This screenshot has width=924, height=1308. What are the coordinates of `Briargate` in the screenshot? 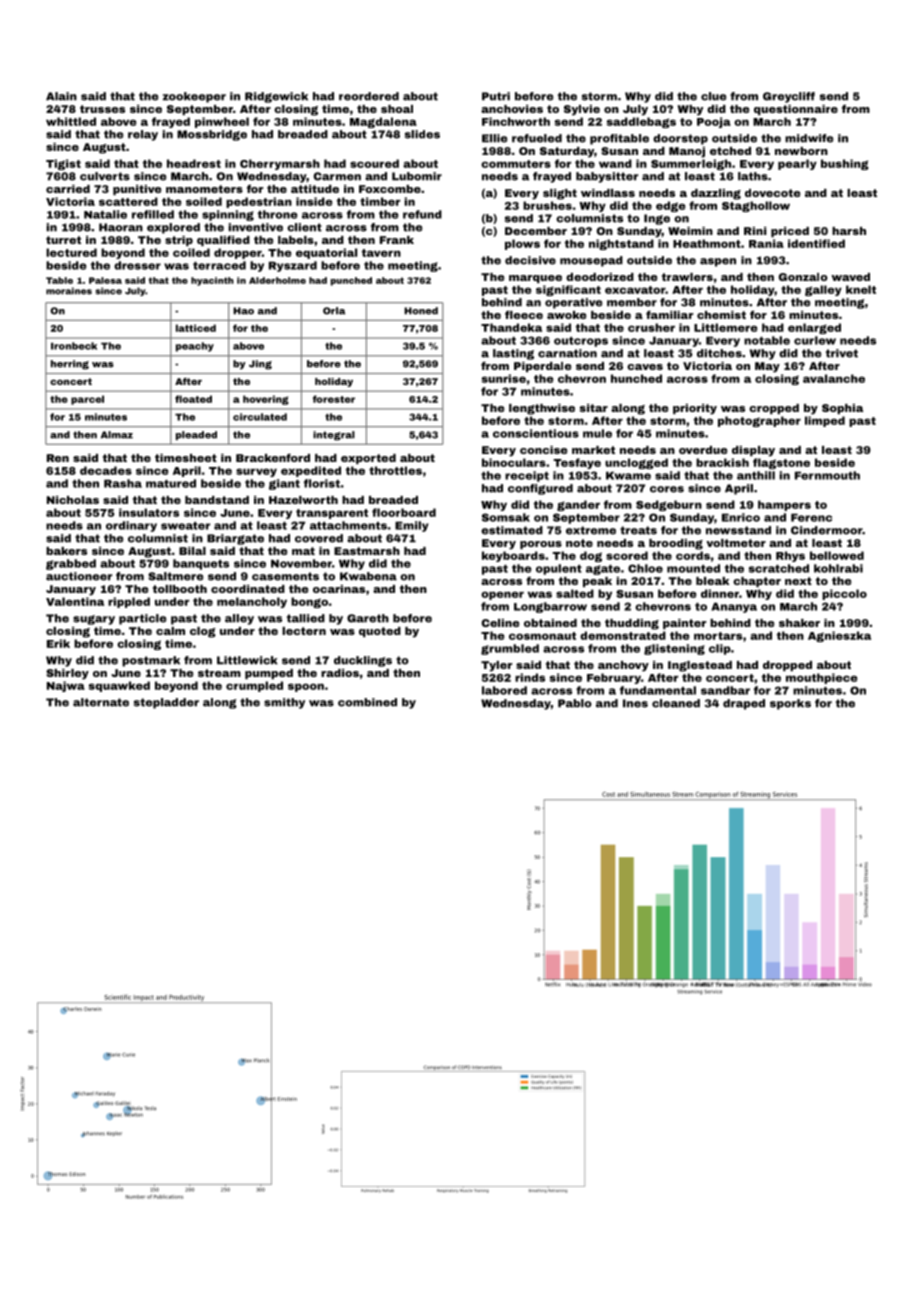 It's located at (235, 539).
